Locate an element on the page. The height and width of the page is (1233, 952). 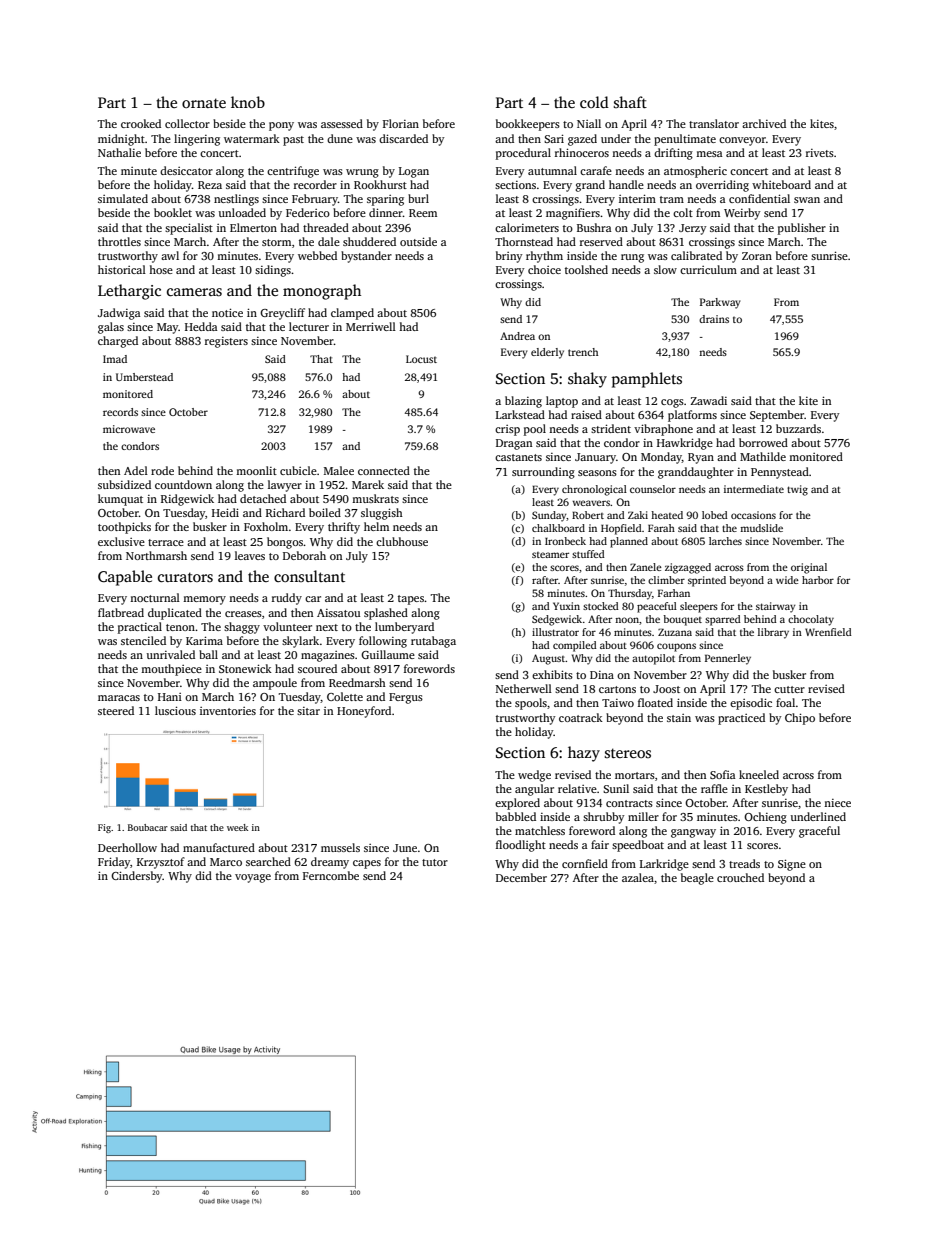
Zoran is located at coordinates (757, 256).
